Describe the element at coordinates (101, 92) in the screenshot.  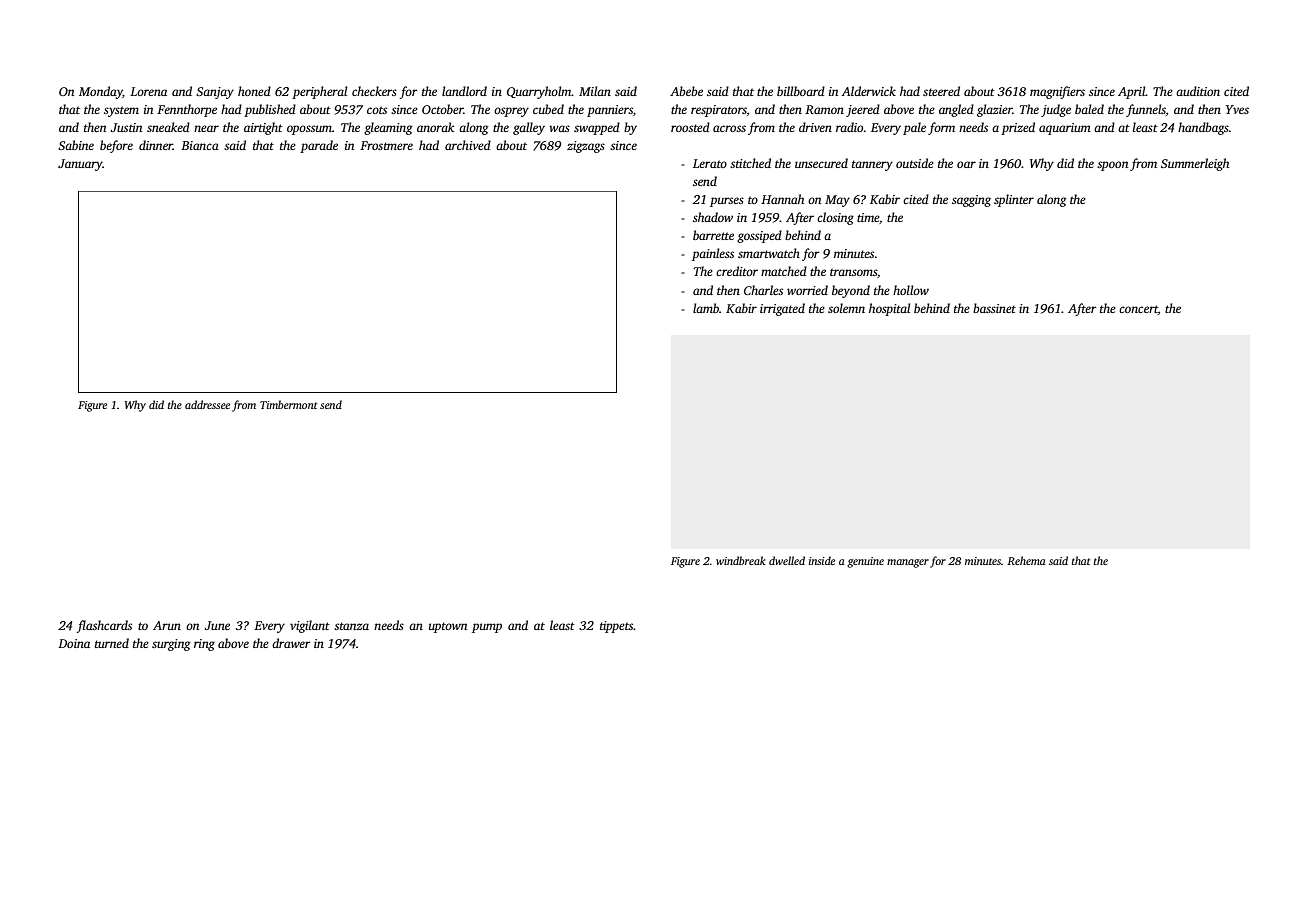
I see `Monday` at that location.
